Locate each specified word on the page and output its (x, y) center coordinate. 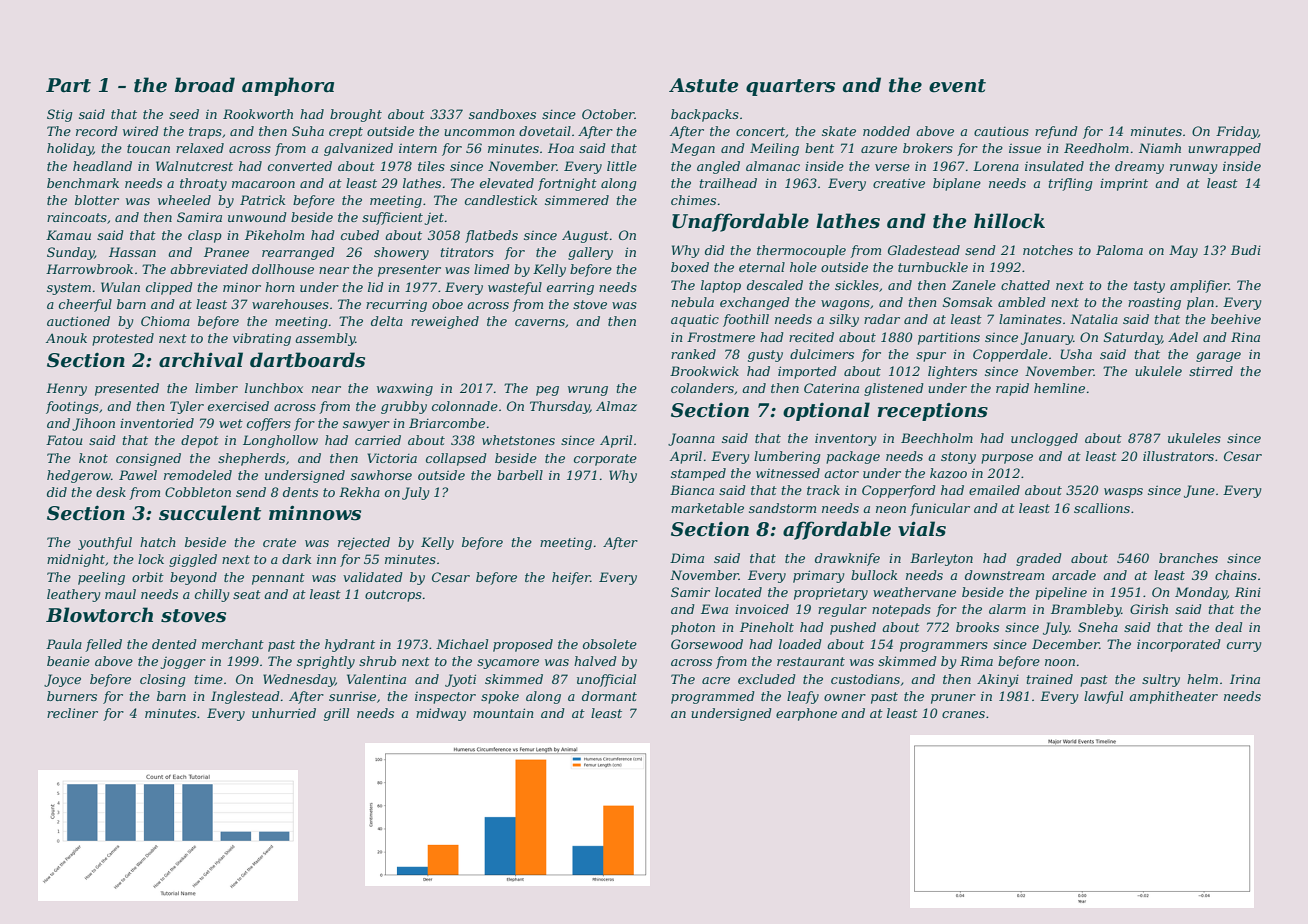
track (823, 490)
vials (922, 529)
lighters (952, 372)
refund (1056, 132)
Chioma (165, 321)
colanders (702, 388)
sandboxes (502, 114)
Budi (1246, 250)
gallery (590, 253)
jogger (183, 662)
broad (205, 85)
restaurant (811, 661)
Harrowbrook (89, 269)
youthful (105, 543)
